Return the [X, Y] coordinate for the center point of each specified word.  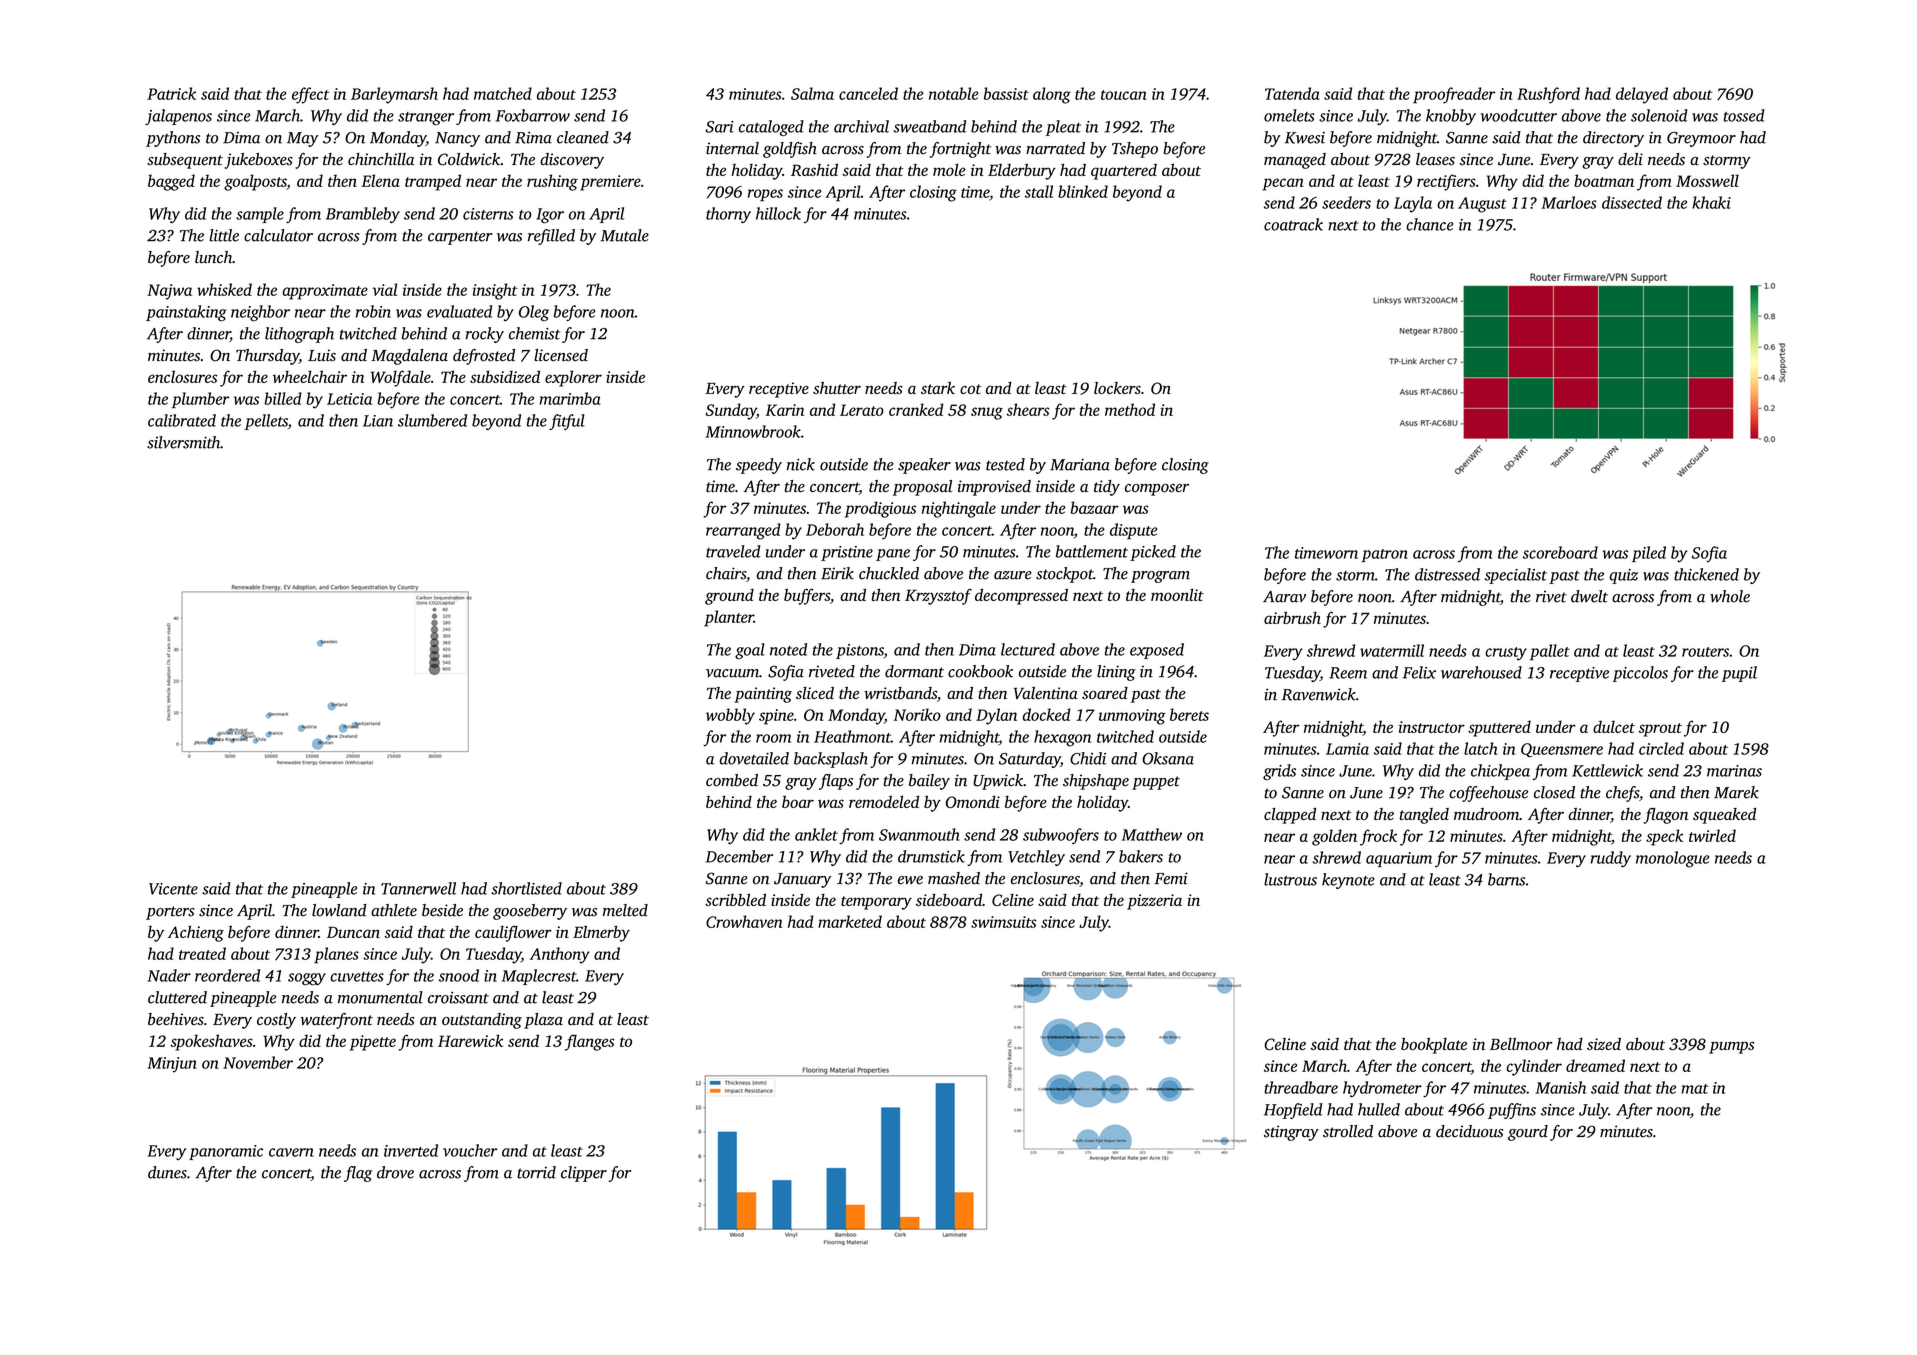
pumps [1731, 1047]
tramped [433, 182]
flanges [589, 1042]
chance [1429, 224]
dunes [167, 1172]
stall [1039, 191]
